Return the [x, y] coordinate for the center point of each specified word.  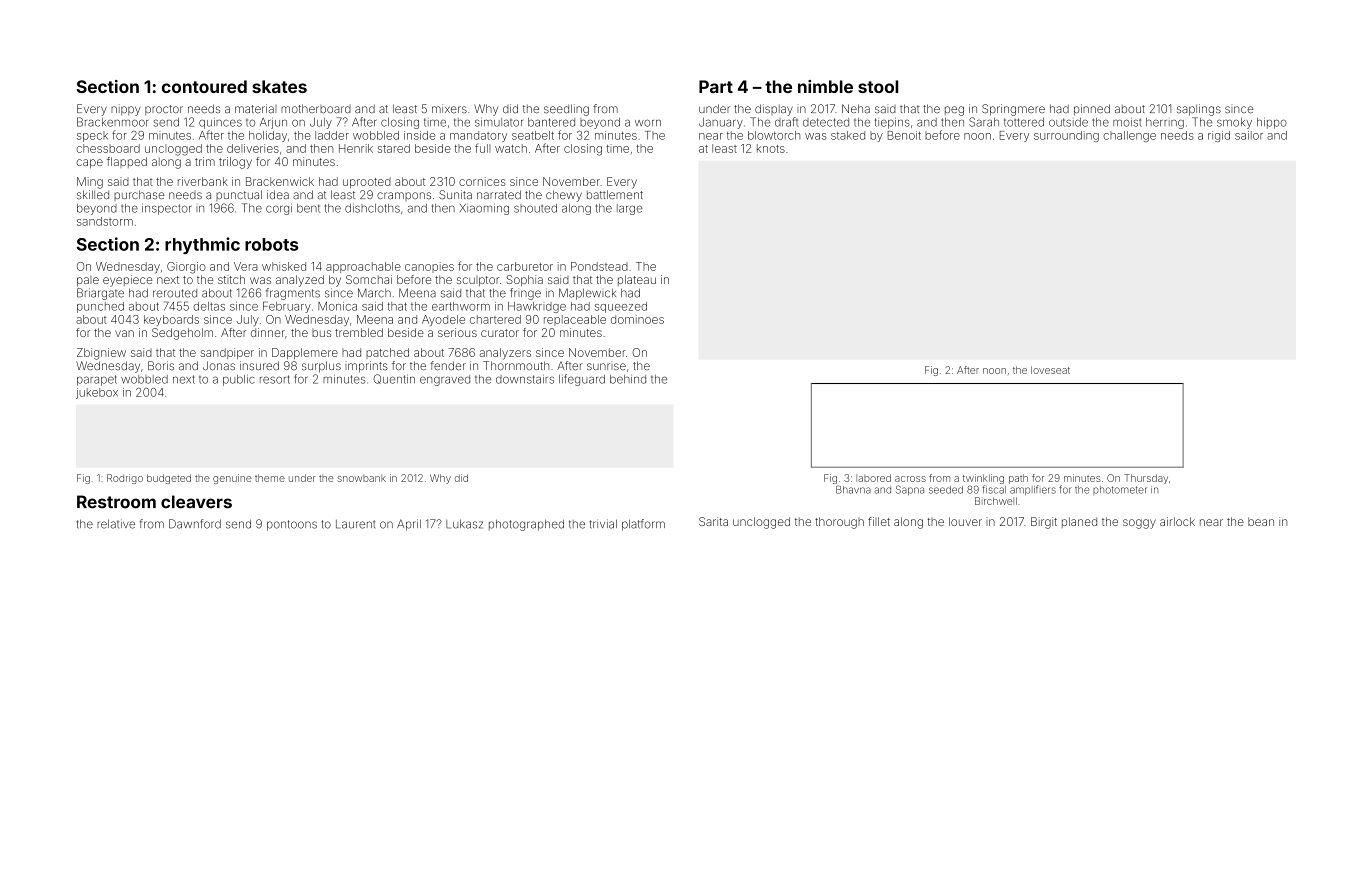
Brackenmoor [113, 122]
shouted [535, 208]
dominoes [637, 319]
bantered [551, 122]
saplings [1199, 110]
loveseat [1050, 370]
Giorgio [186, 268]
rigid [1219, 136]
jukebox [97, 393]
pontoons [292, 525]
